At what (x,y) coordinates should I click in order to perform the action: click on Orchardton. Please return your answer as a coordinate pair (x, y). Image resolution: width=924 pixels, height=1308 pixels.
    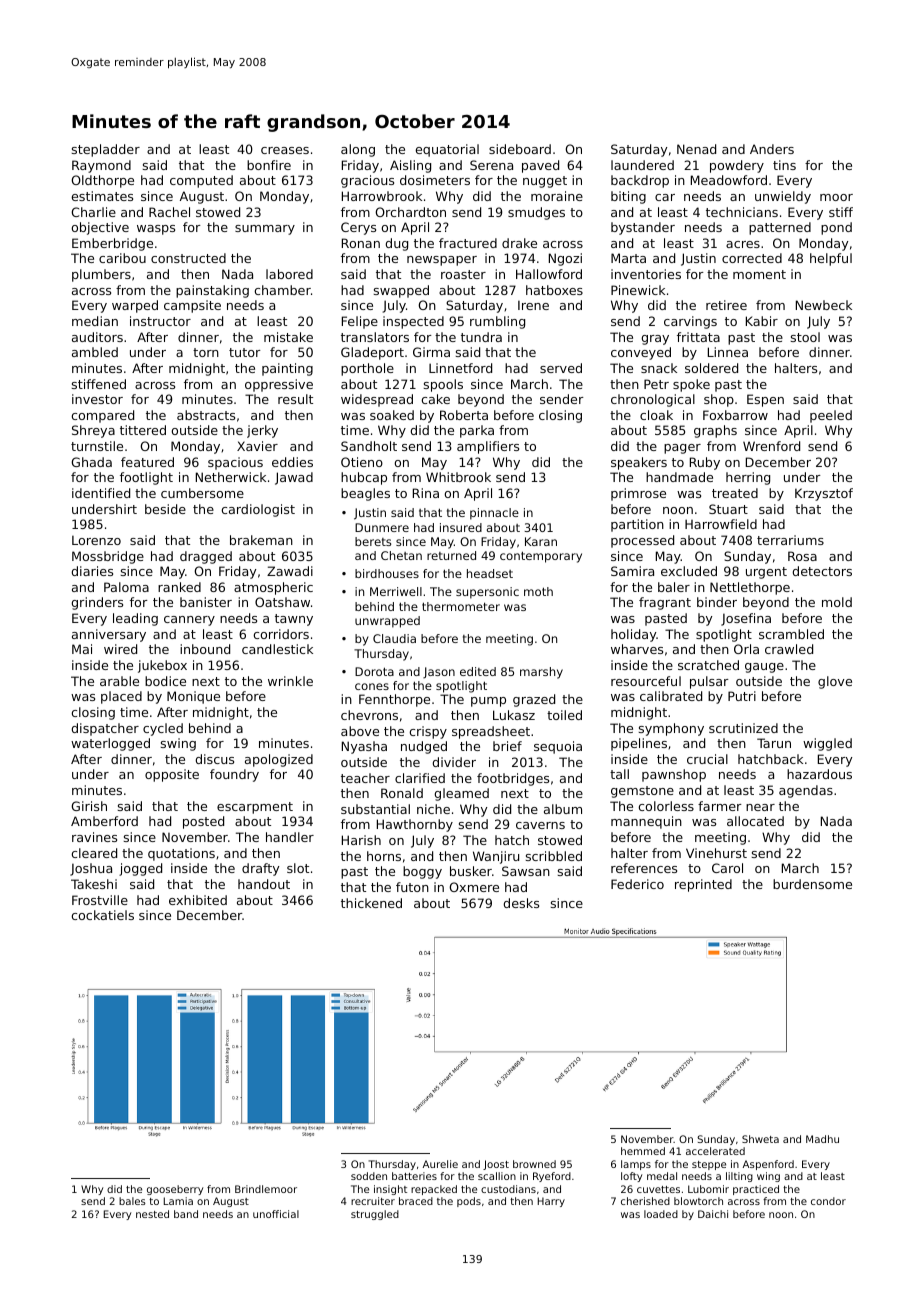
    Looking at the image, I should click on (410, 212).
